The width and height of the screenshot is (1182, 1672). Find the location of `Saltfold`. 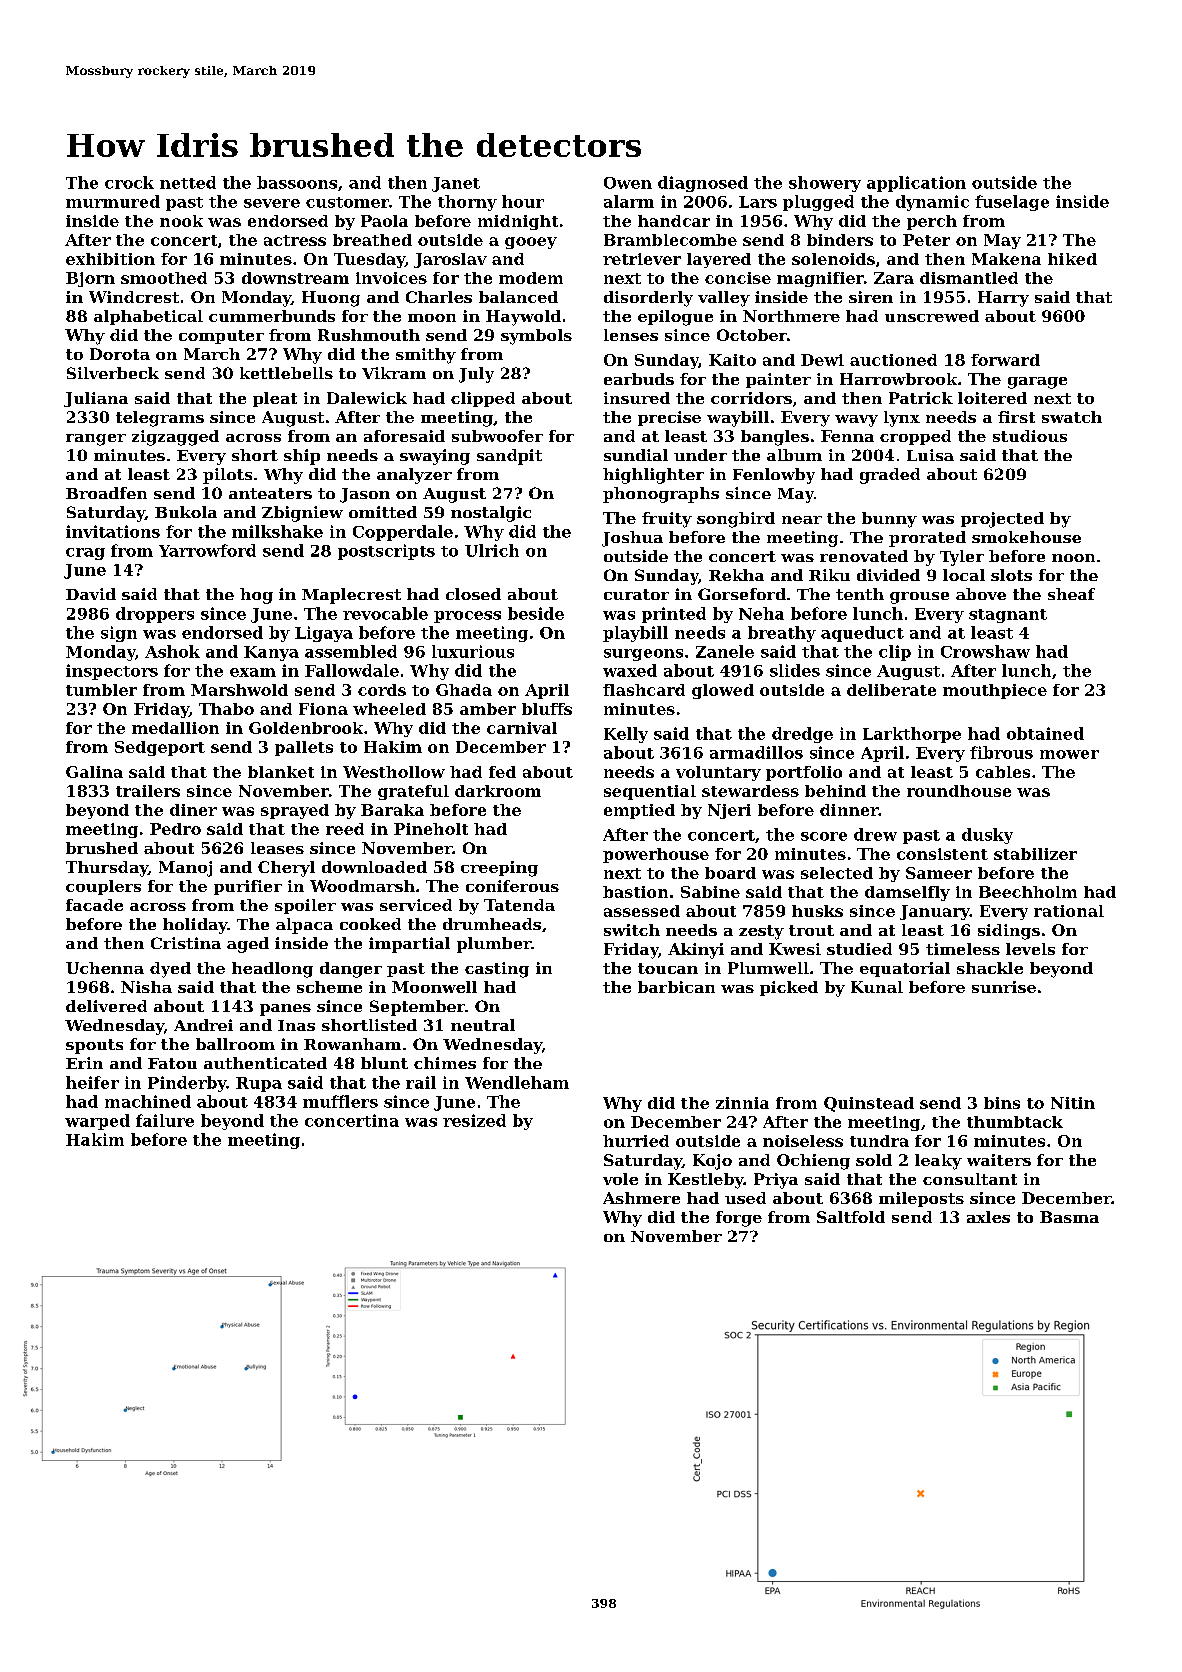

Saltfold is located at coordinates (851, 1217).
